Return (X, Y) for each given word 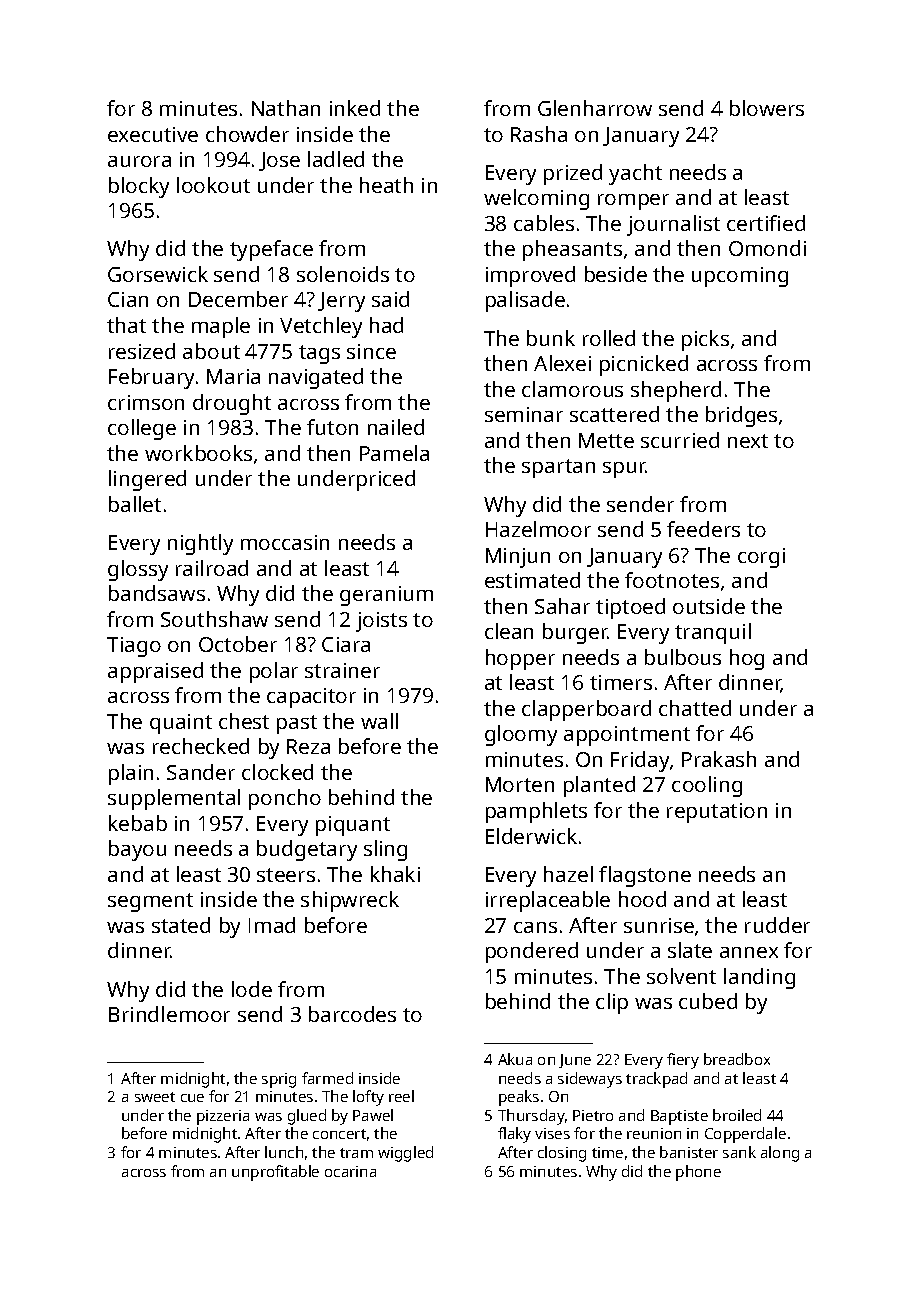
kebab (138, 823)
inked (355, 108)
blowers (767, 108)
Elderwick (531, 836)
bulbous (683, 657)
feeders (703, 529)
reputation (717, 813)
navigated (316, 378)
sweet (155, 1097)
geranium (386, 596)
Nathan (286, 108)
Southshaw (214, 619)
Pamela (394, 453)
